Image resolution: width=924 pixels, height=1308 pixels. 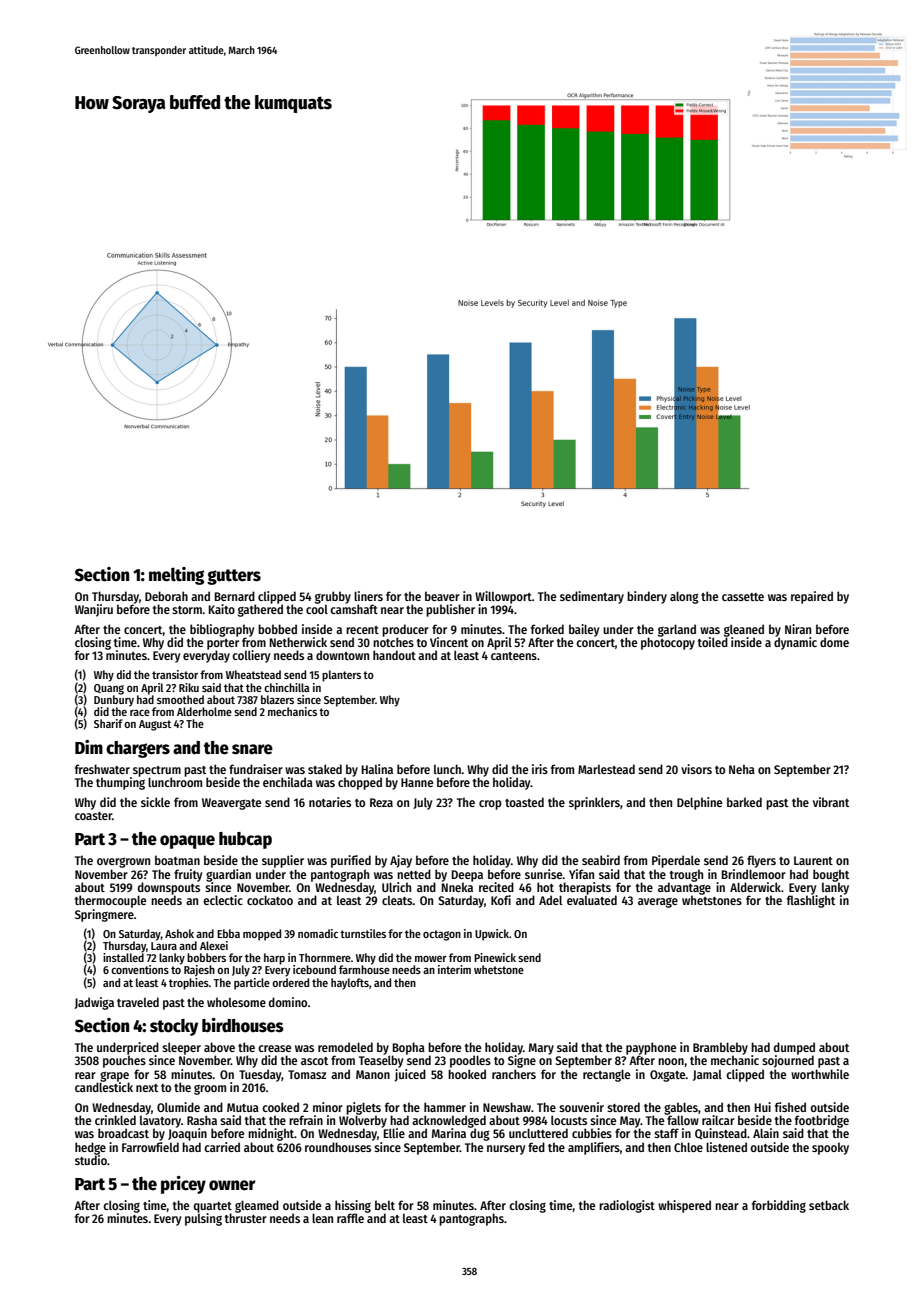 I want to click on Signe, so click(x=522, y=1061).
